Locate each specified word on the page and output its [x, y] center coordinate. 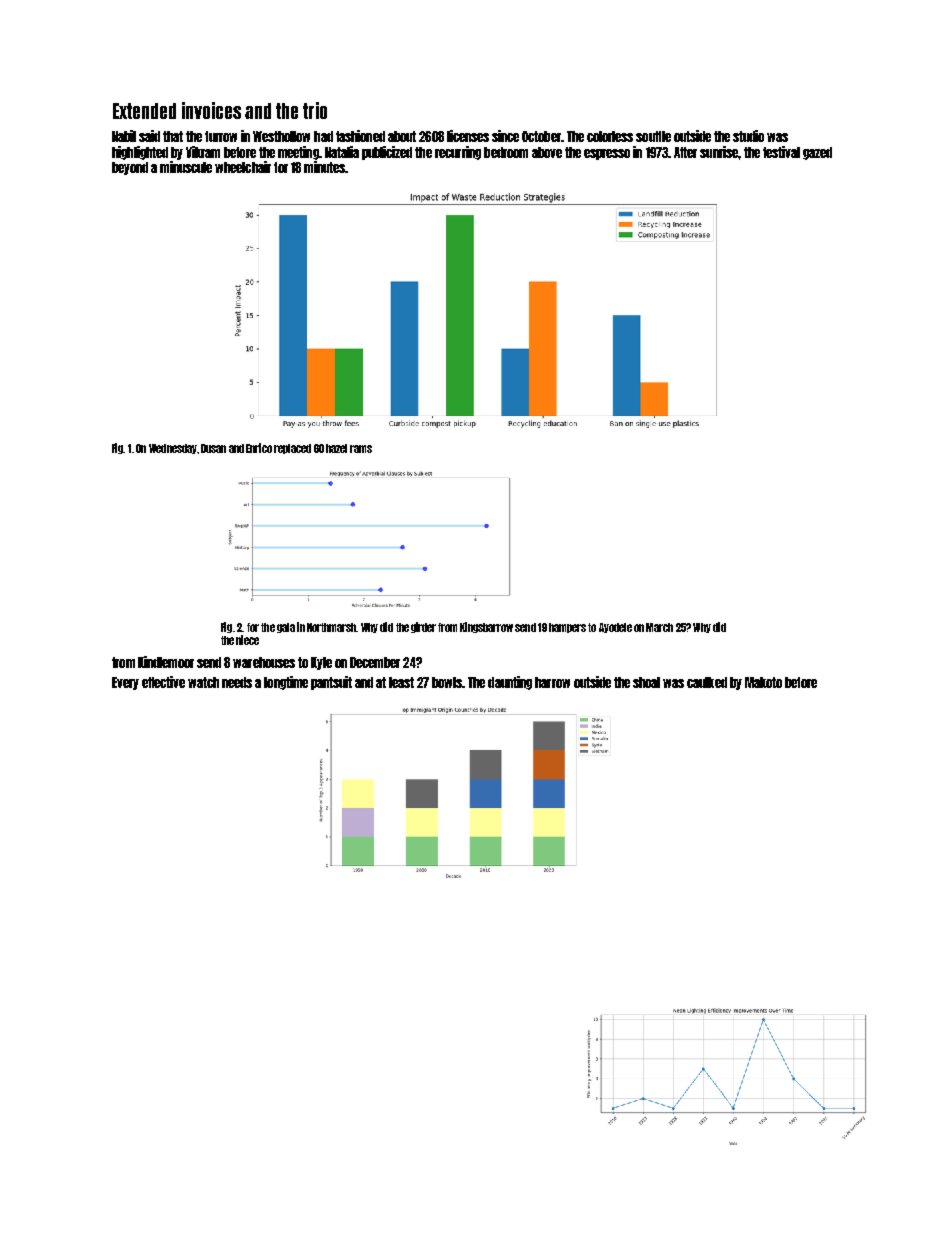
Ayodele [615, 628]
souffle [653, 136]
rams [361, 449]
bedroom [506, 152]
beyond [130, 168]
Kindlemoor [166, 662]
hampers [567, 628]
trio [315, 110]
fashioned [360, 136]
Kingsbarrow [486, 627]
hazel [336, 448]
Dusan [213, 448]
